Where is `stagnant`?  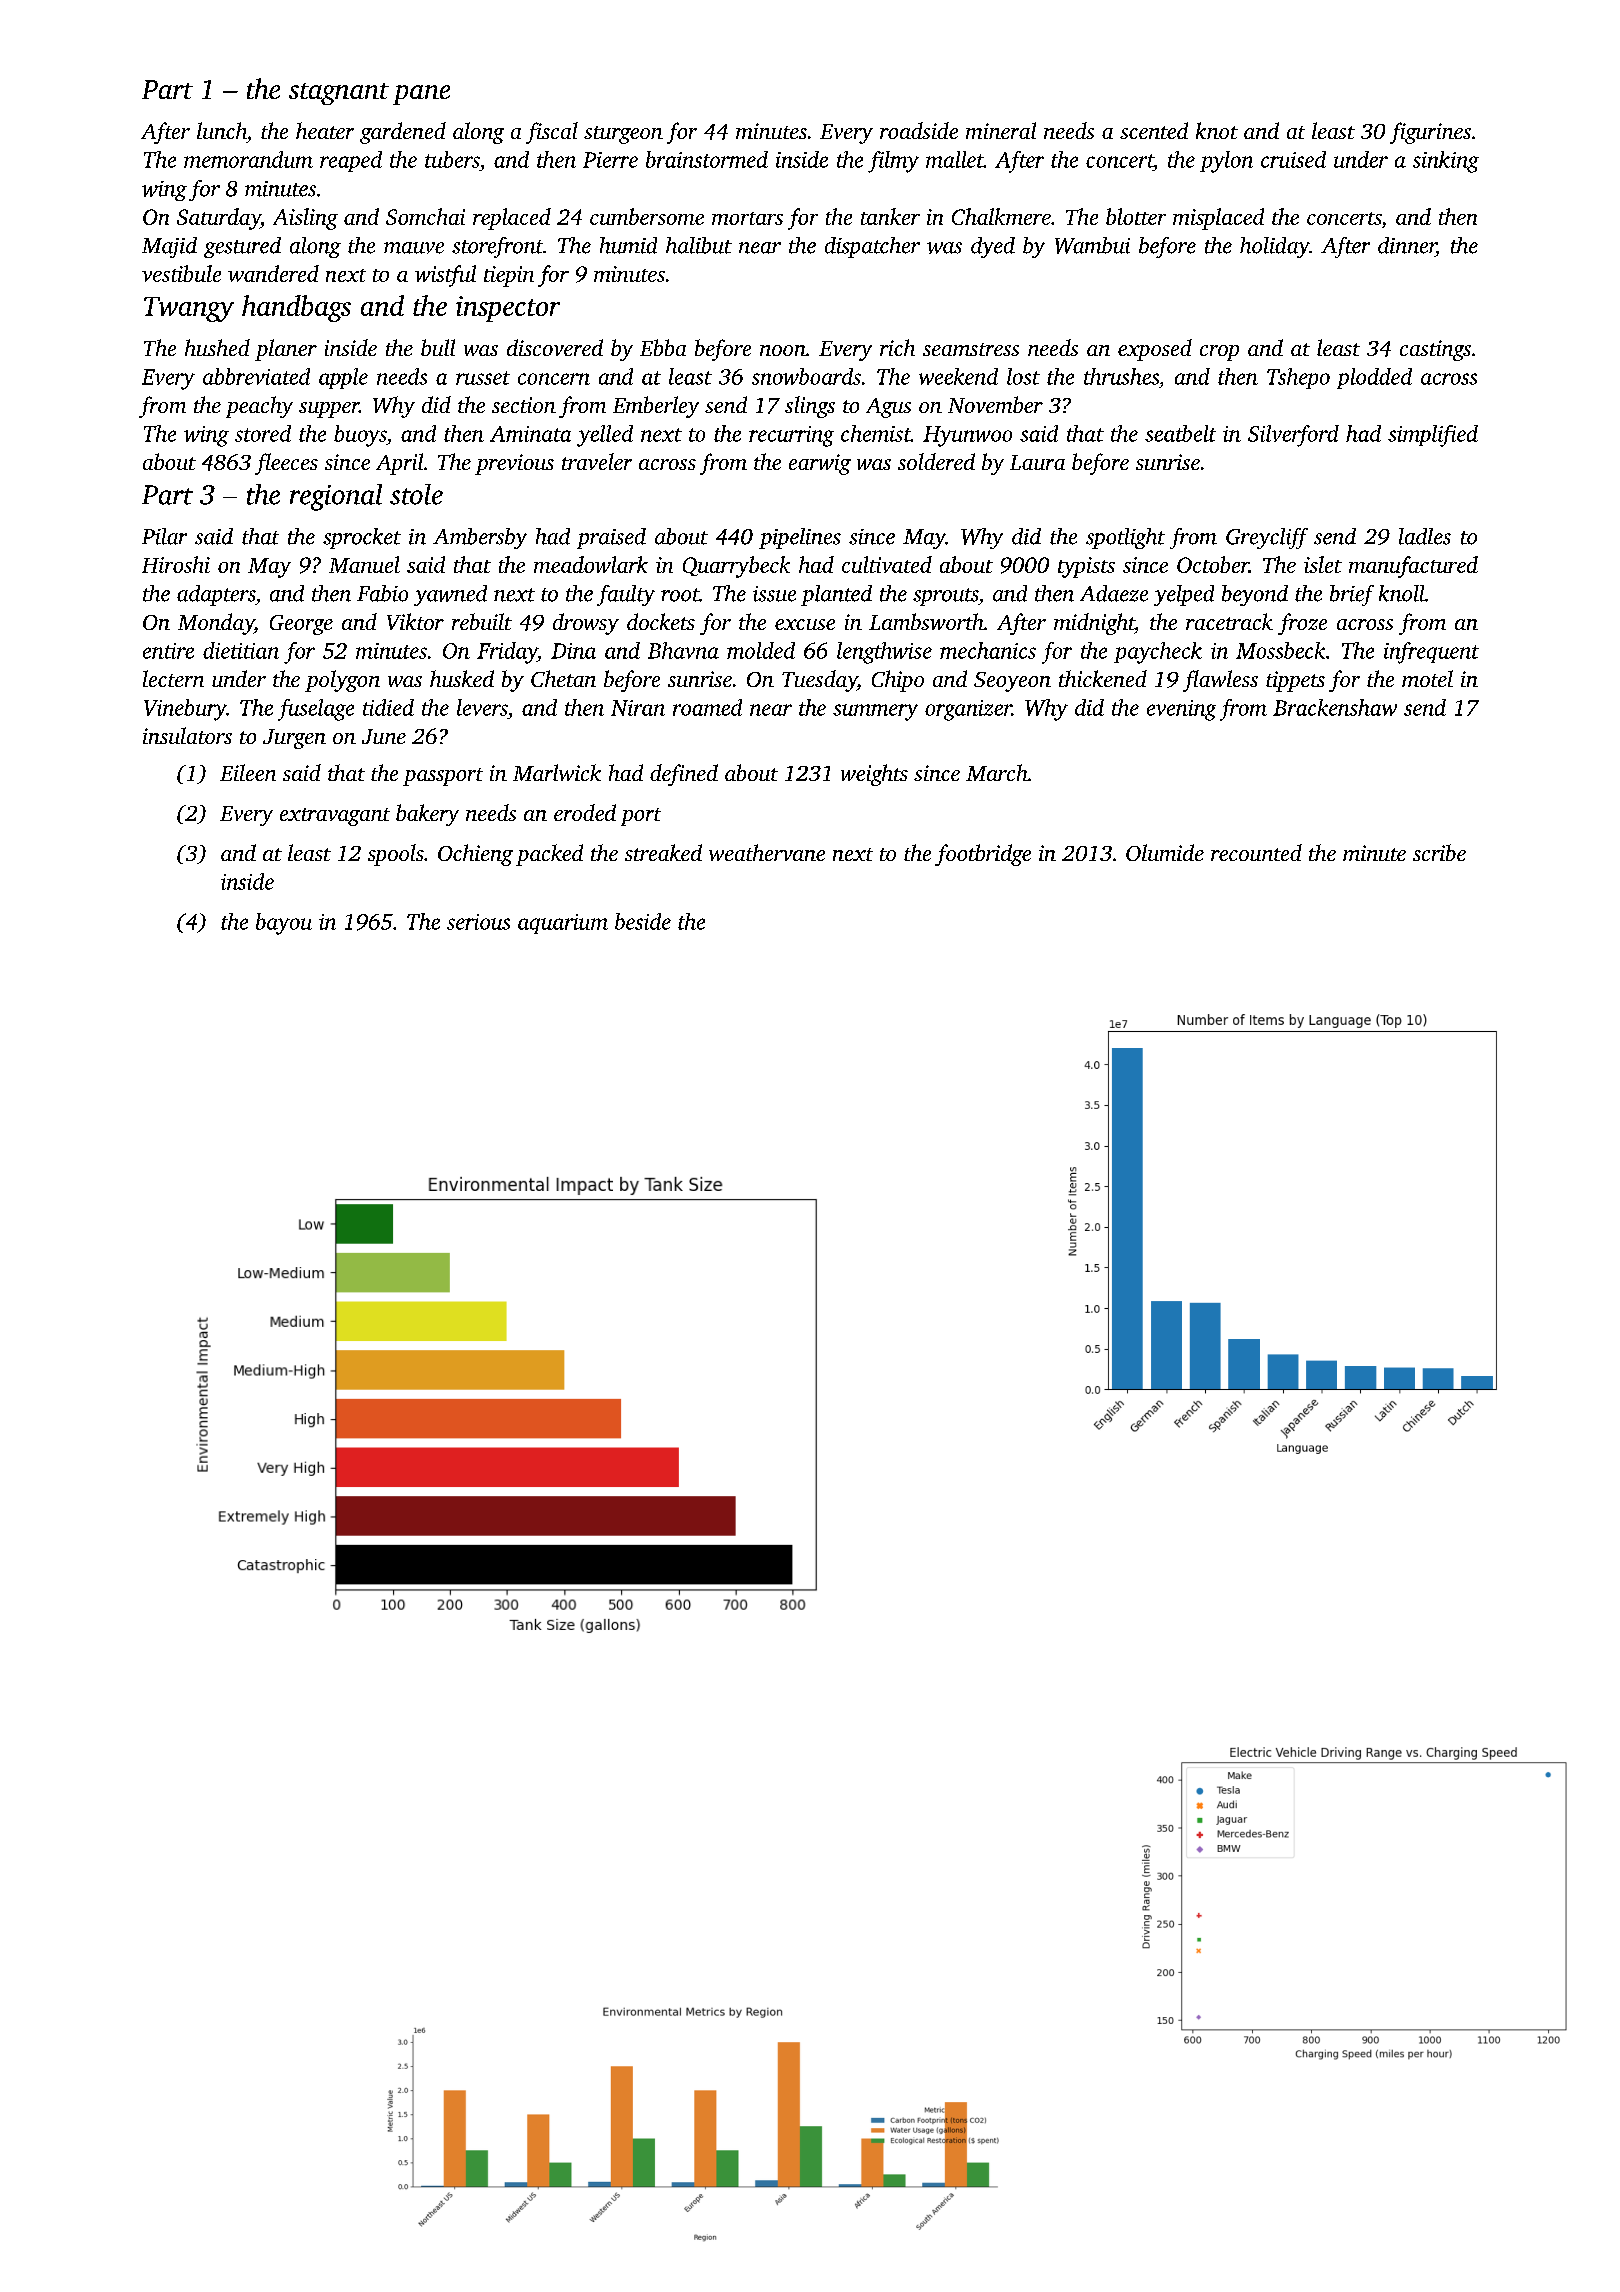
stagnant is located at coordinates (339, 94).
